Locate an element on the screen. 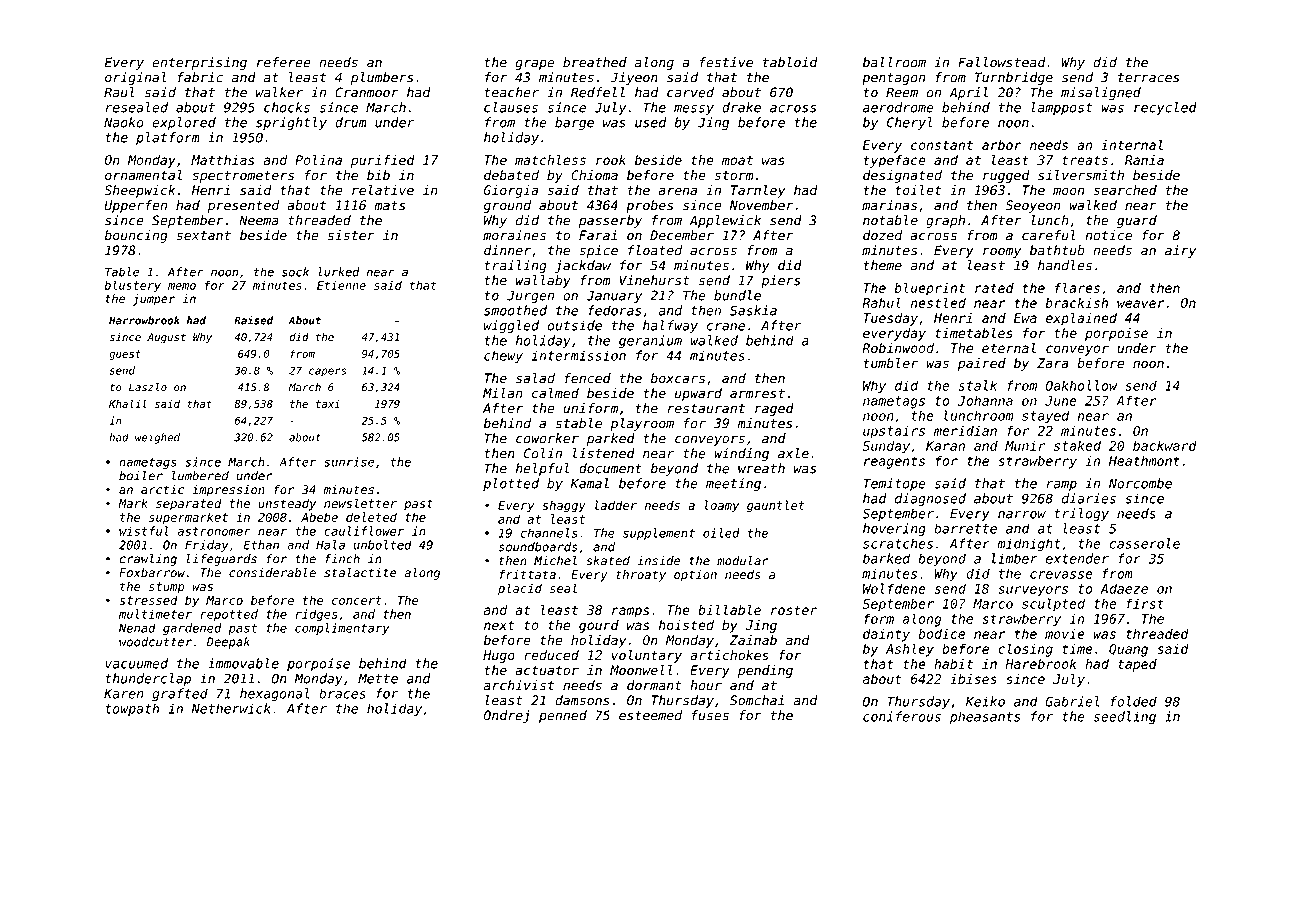 The image size is (1308, 924). parked is located at coordinates (611, 439).
